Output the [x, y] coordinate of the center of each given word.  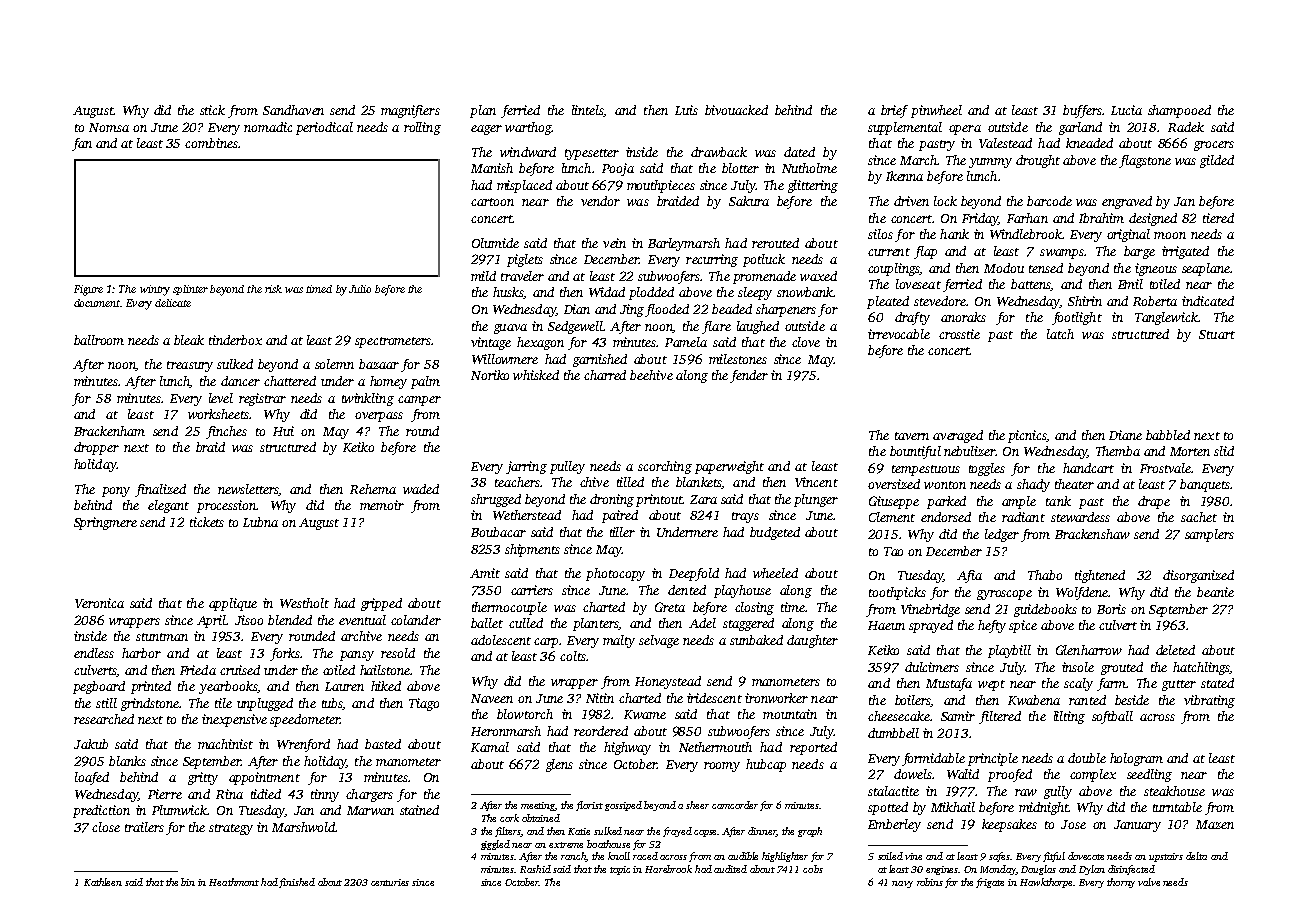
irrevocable [899, 334]
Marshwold [303, 827]
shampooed [1179, 111]
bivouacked [736, 110]
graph [810, 832]
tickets [207, 522]
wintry [155, 290]
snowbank [805, 292]
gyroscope [1004, 595]
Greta [670, 607]
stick [212, 110]
